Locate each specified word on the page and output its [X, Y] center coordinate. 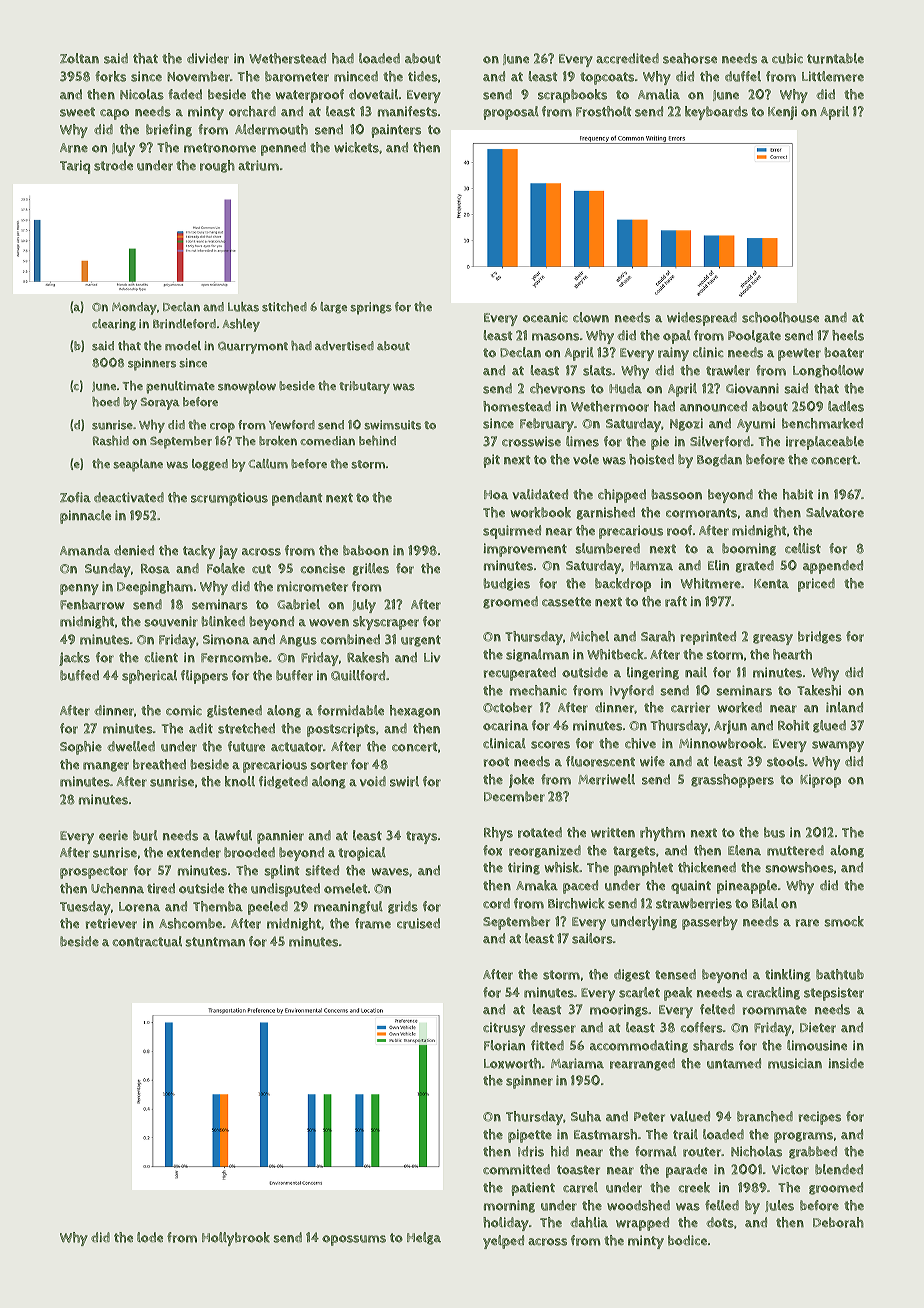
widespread [702, 319]
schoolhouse [780, 317]
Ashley [241, 325]
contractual [147, 941]
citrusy [504, 1029]
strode [113, 165]
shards [713, 1045]
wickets [356, 147]
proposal [511, 113]
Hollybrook [236, 1239]
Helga [424, 1238]
